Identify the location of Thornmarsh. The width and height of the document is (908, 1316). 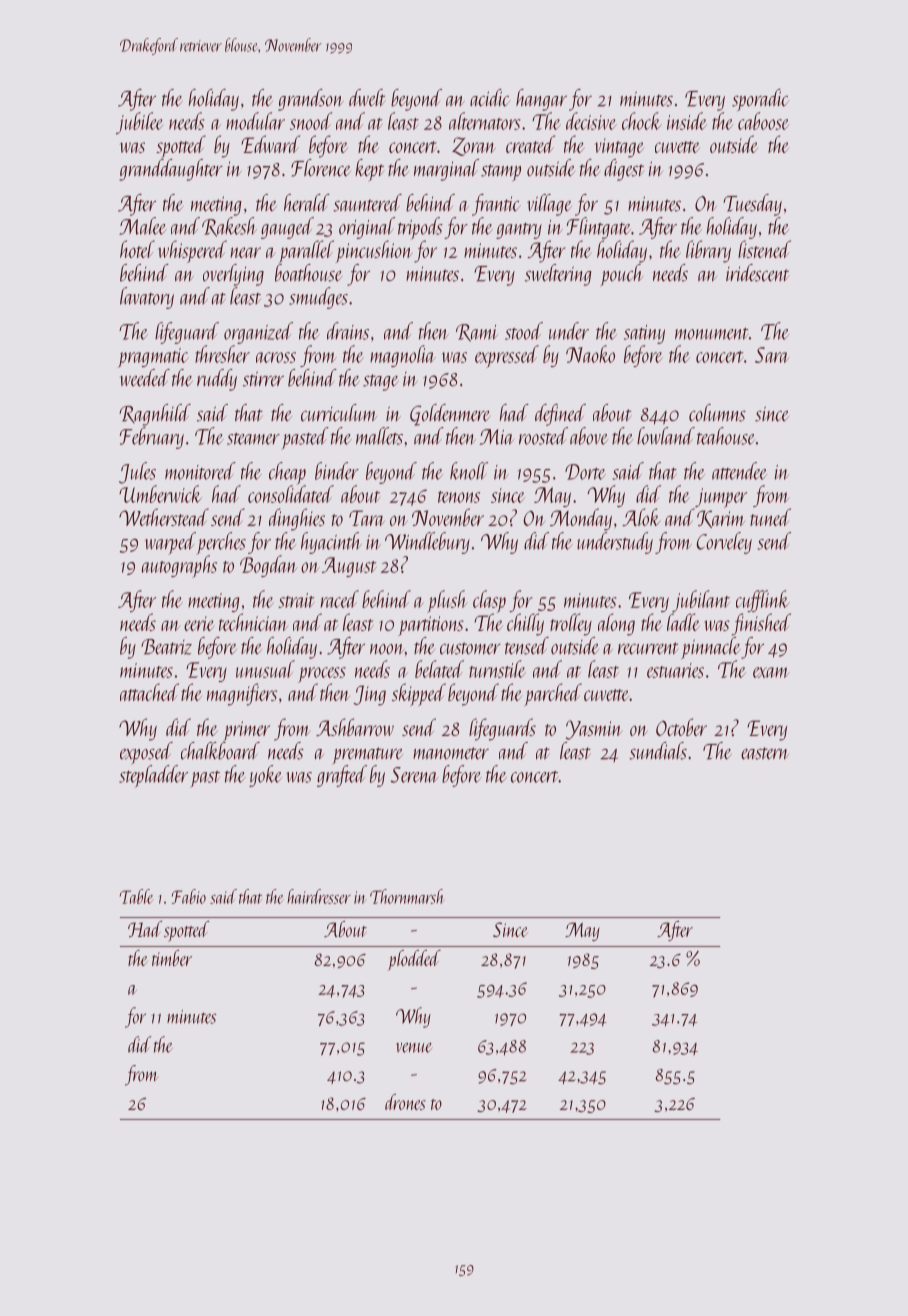
(407, 896).
